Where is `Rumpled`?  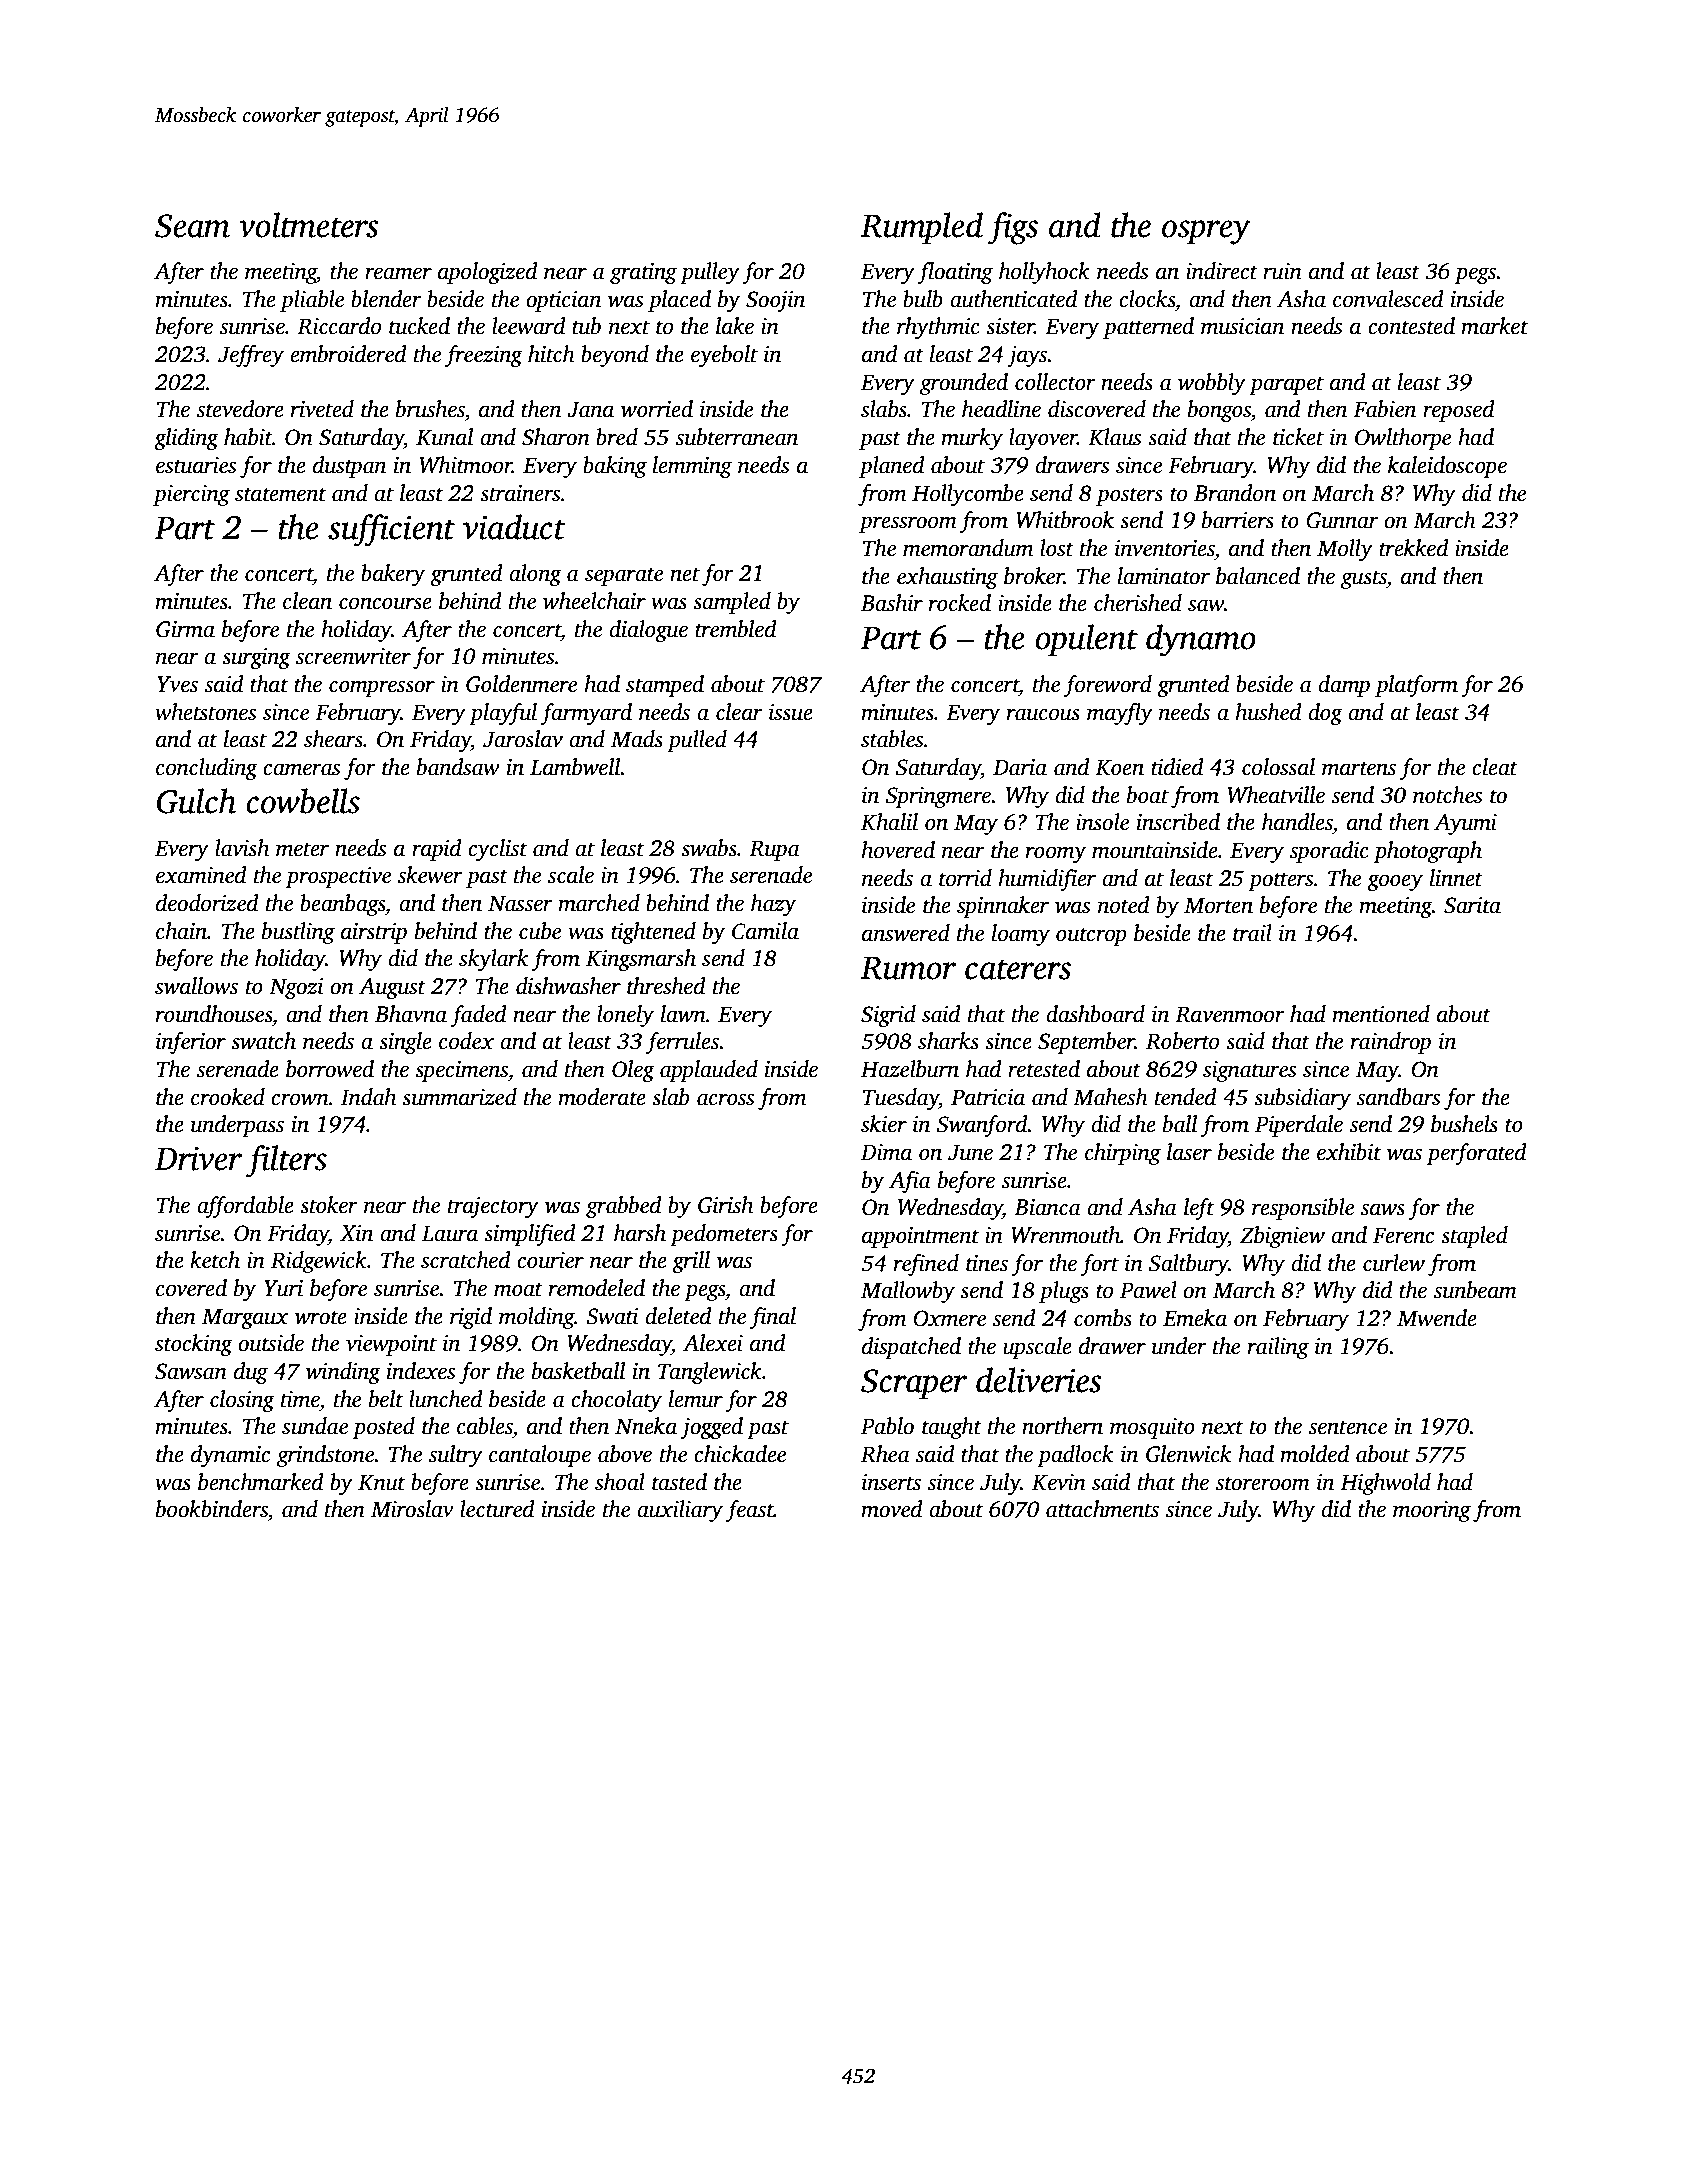
Rumpled is located at coordinates (922, 228).
